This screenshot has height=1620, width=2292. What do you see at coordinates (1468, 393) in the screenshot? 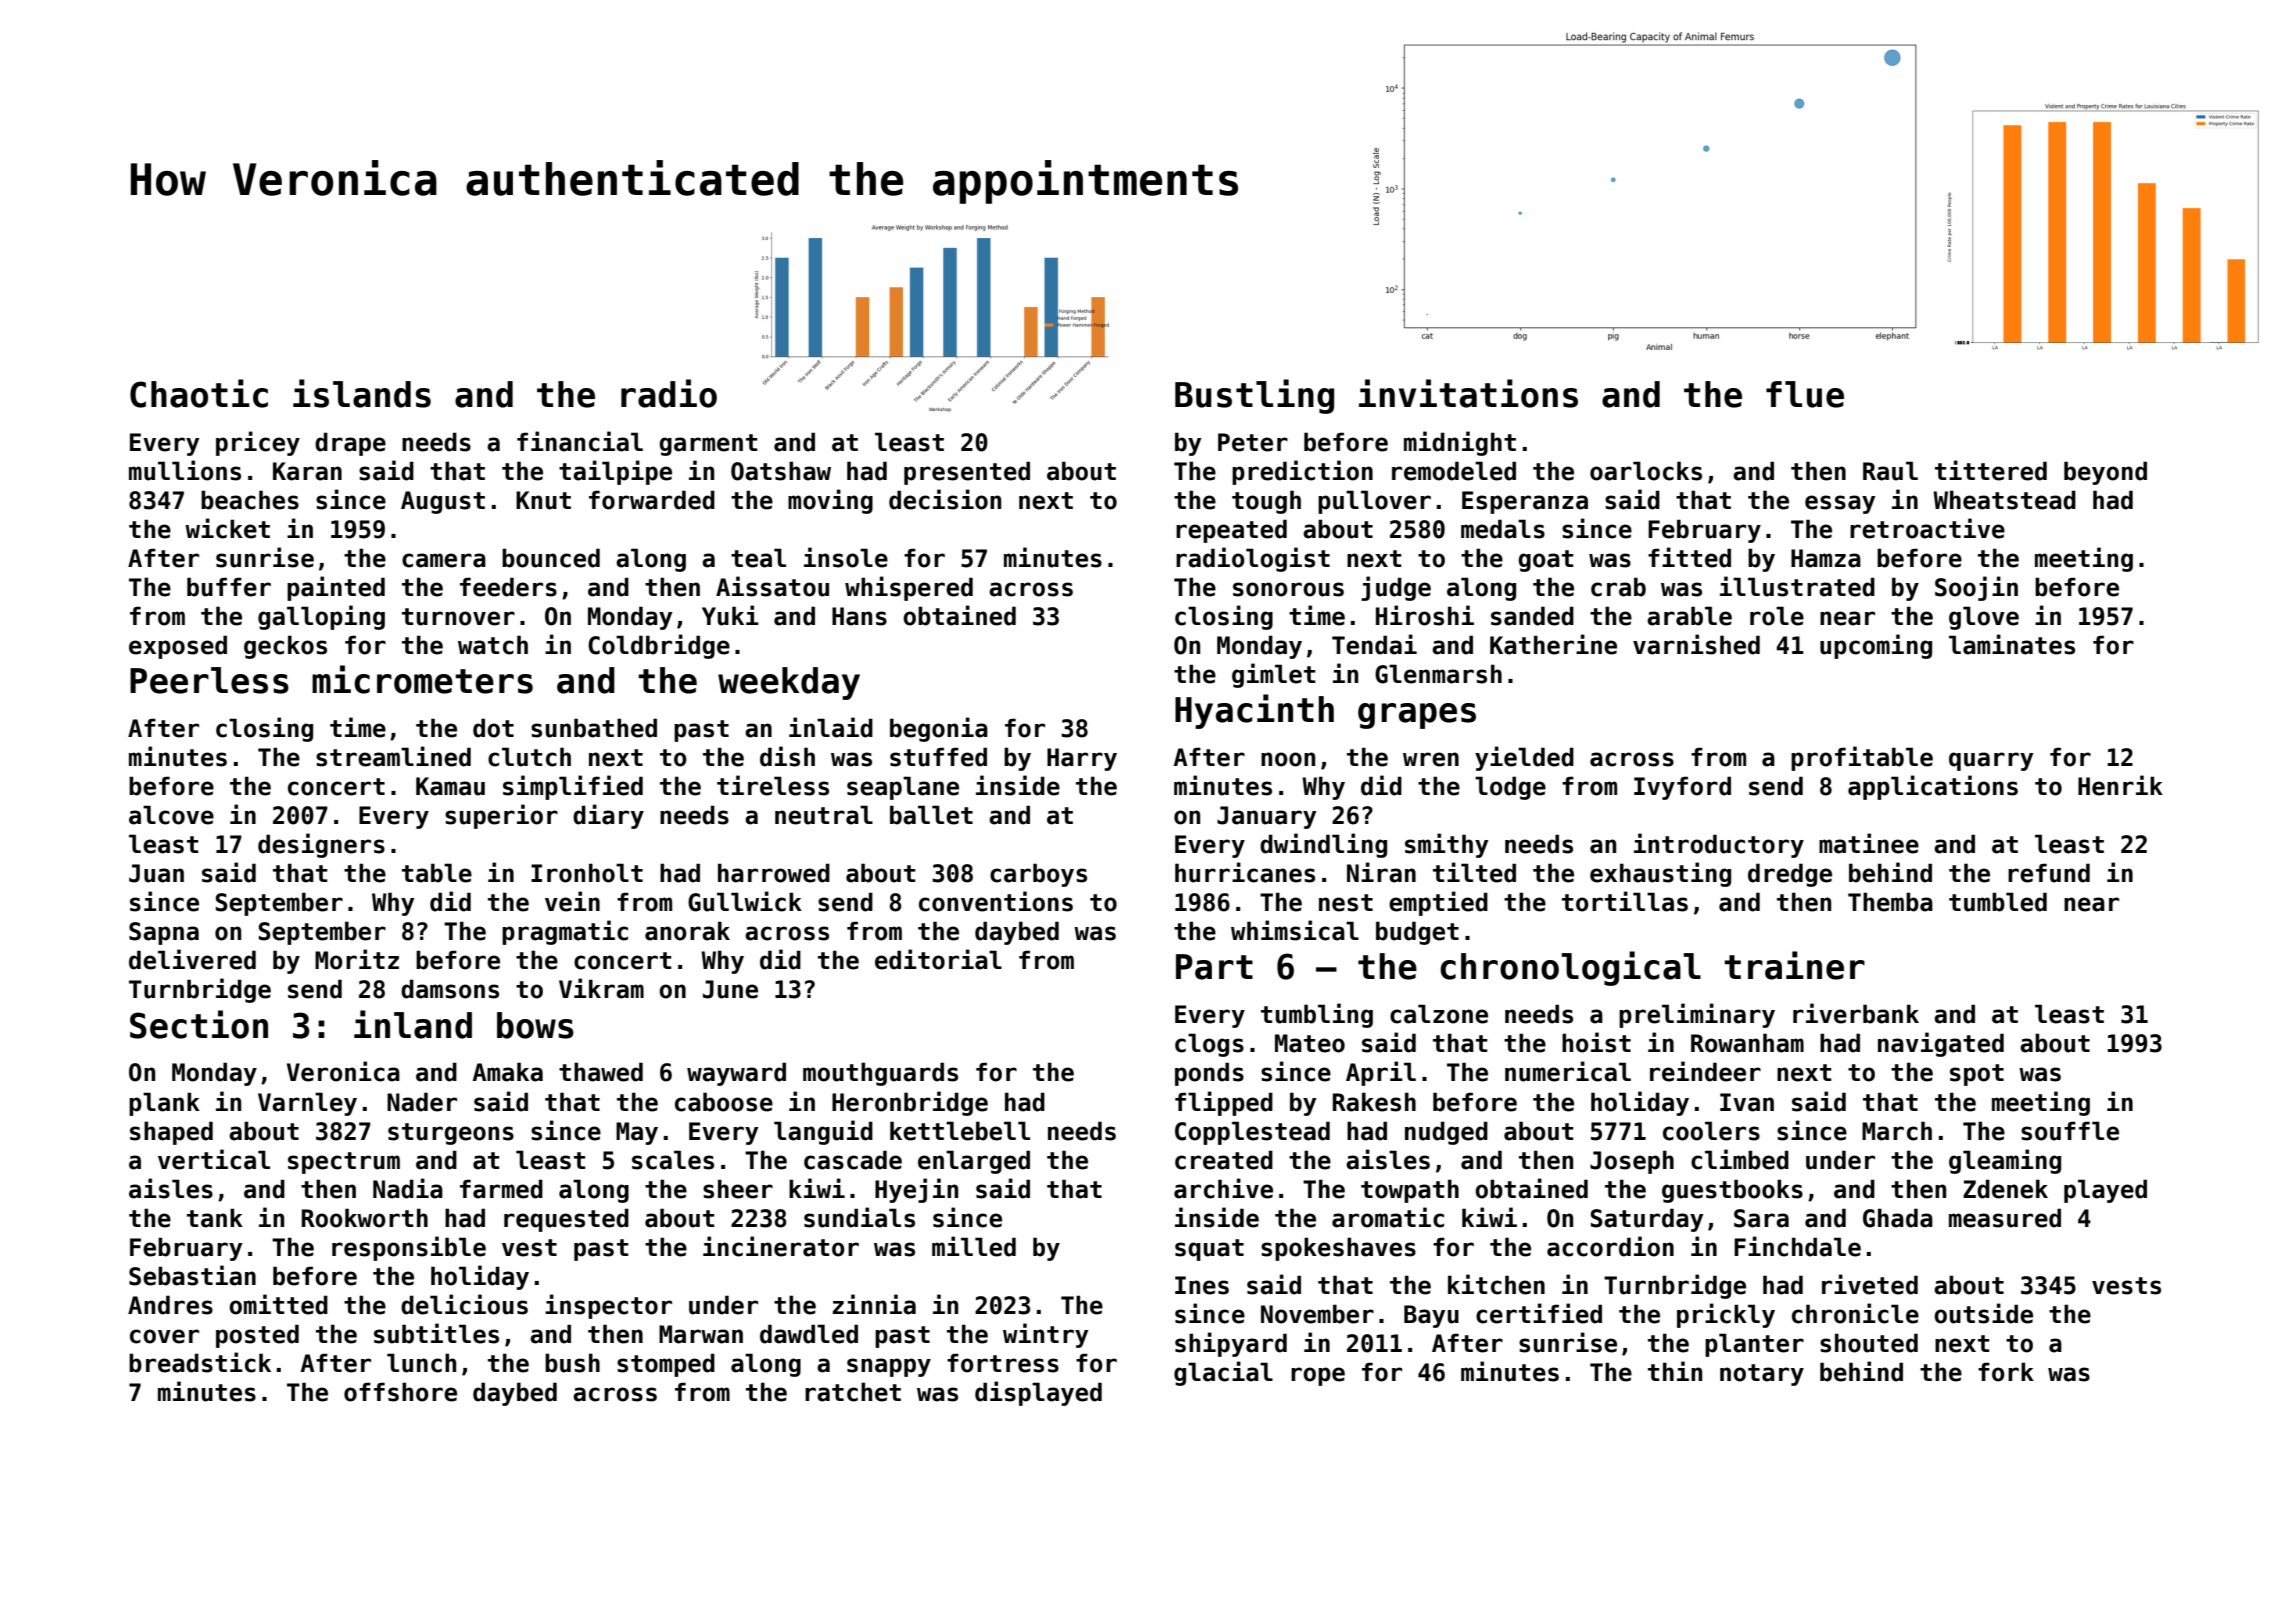
I see `invitations` at bounding box center [1468, 393].
